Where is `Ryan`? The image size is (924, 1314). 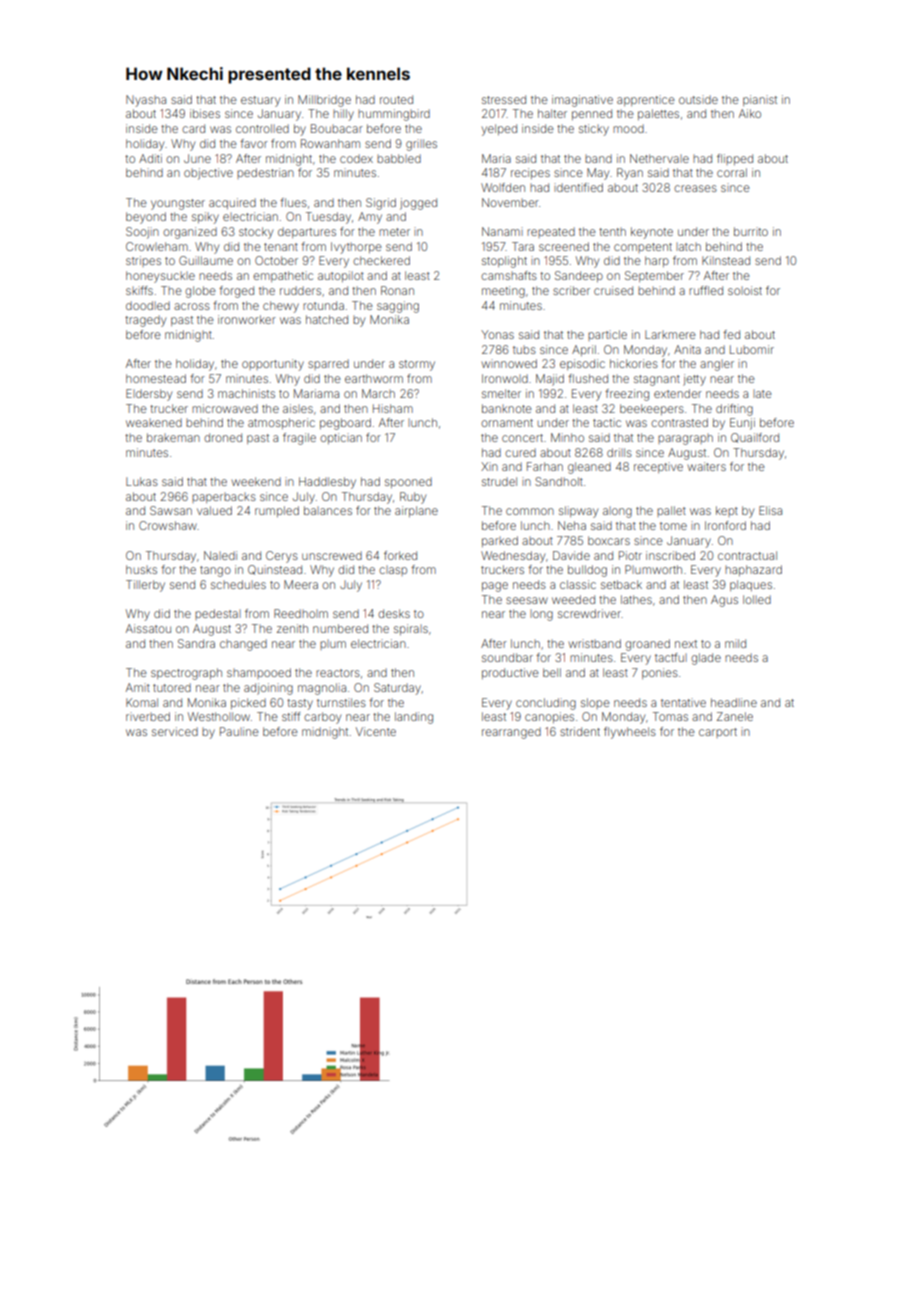 Ryan is located at coordinates (630, 174).
